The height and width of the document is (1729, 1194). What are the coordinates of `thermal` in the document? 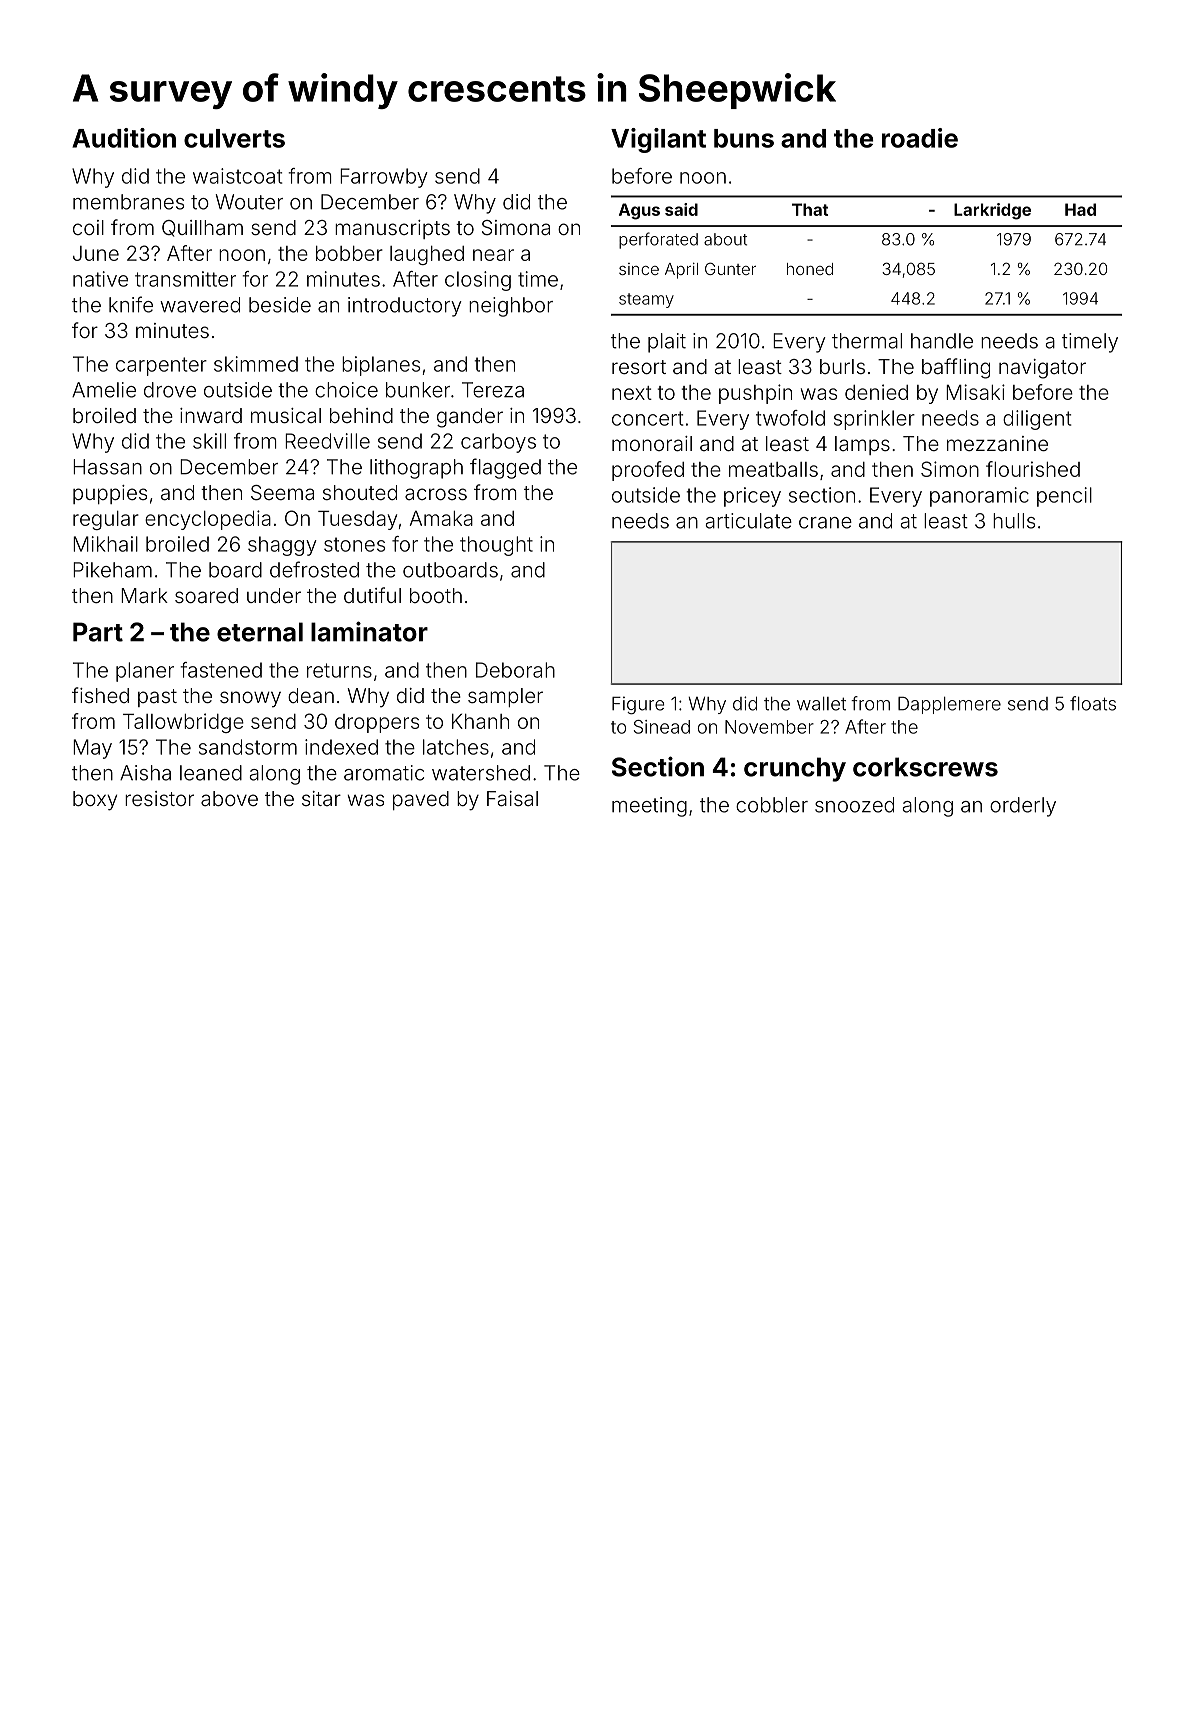 It's located at (867, 341).
